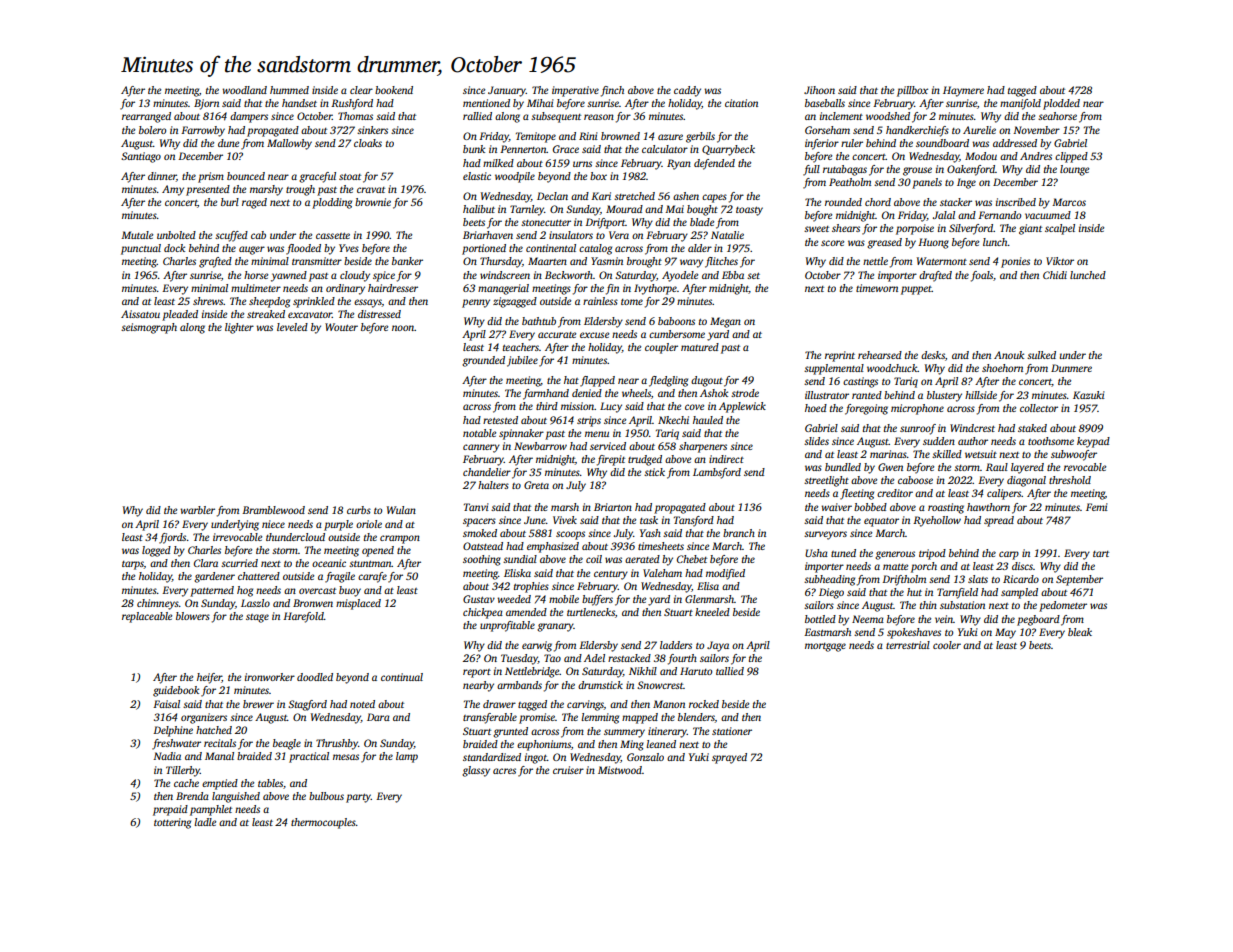  Describe the element at coordinates (620, 770) in the screenshot. I see `Mistwood` at that location.
